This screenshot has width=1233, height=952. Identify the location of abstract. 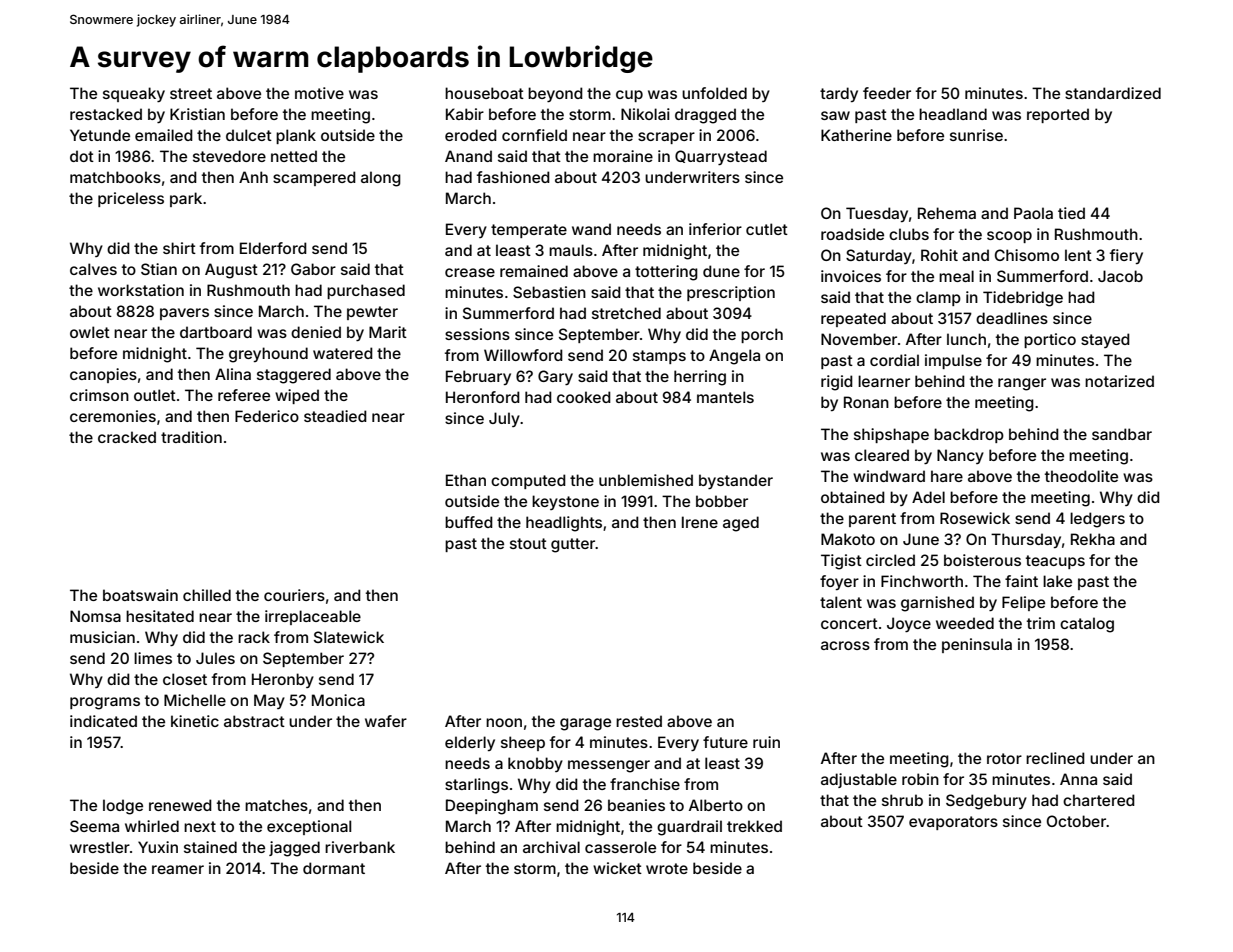
(254, 721).
